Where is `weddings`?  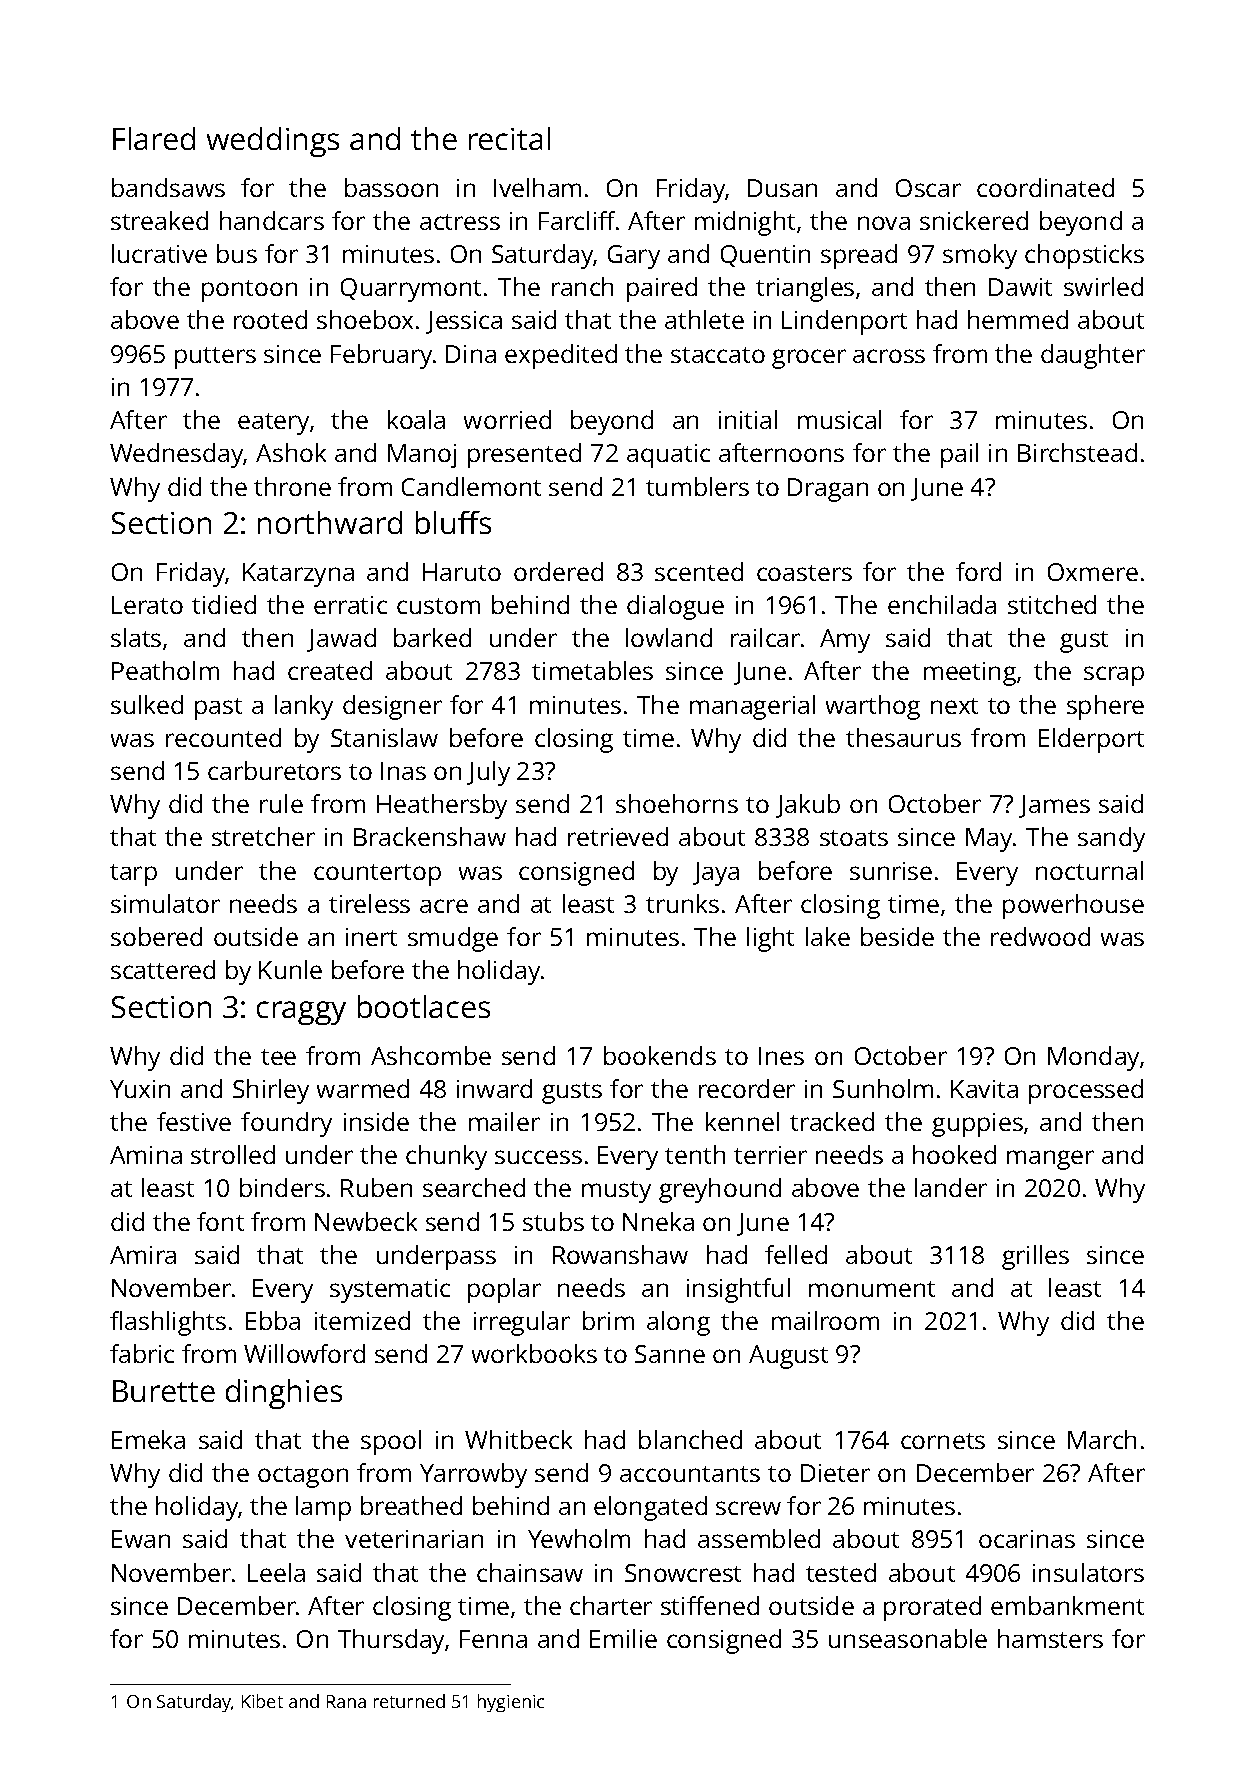 weddings is located at coordinates (273, 142).
